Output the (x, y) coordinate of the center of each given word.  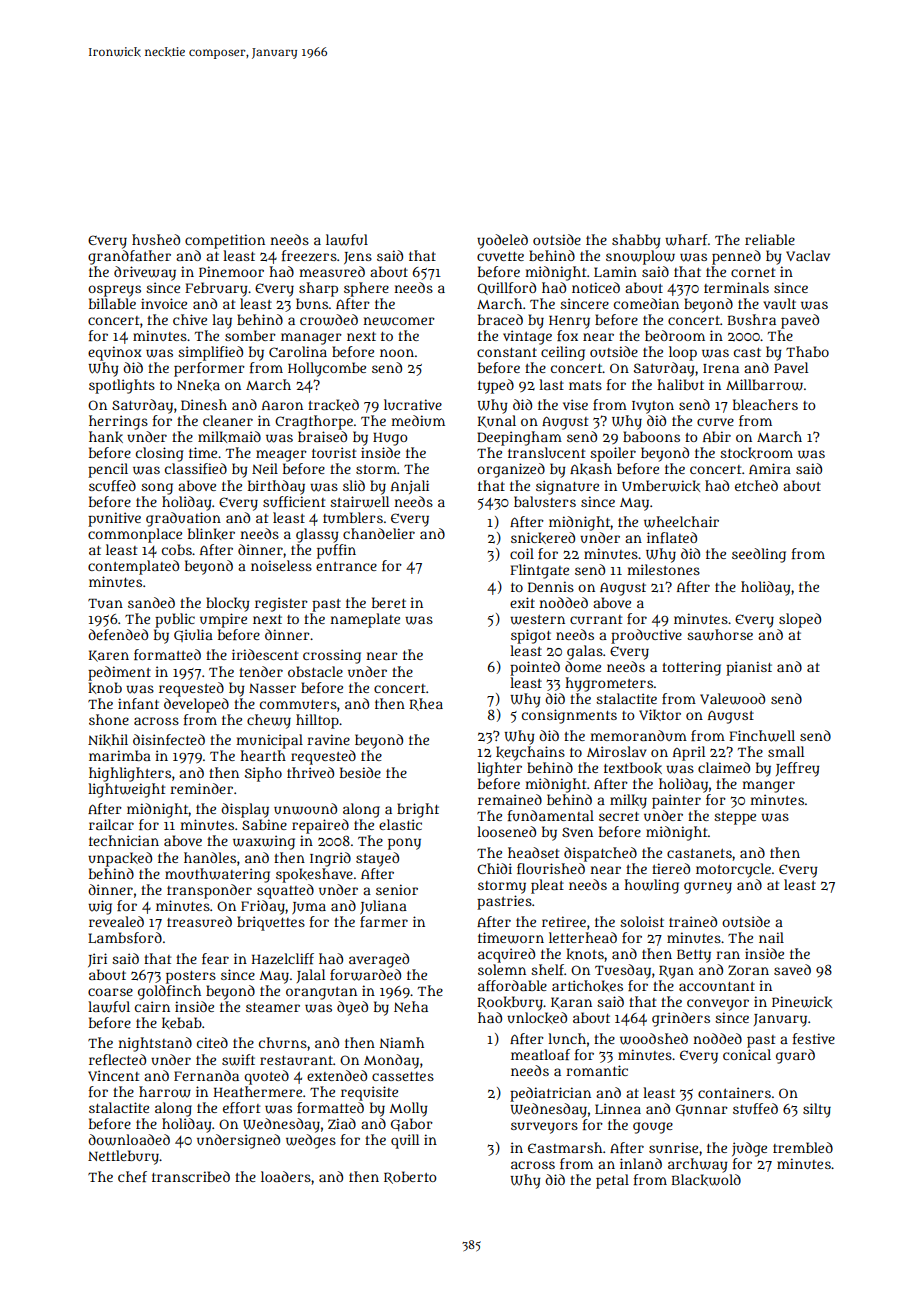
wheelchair (681, 522)
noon (397, 353)
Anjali (410, 487)
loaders (286, 1176)
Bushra (752, 319)
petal (612, 1181)
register (281, 604)
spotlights (122, 386)
